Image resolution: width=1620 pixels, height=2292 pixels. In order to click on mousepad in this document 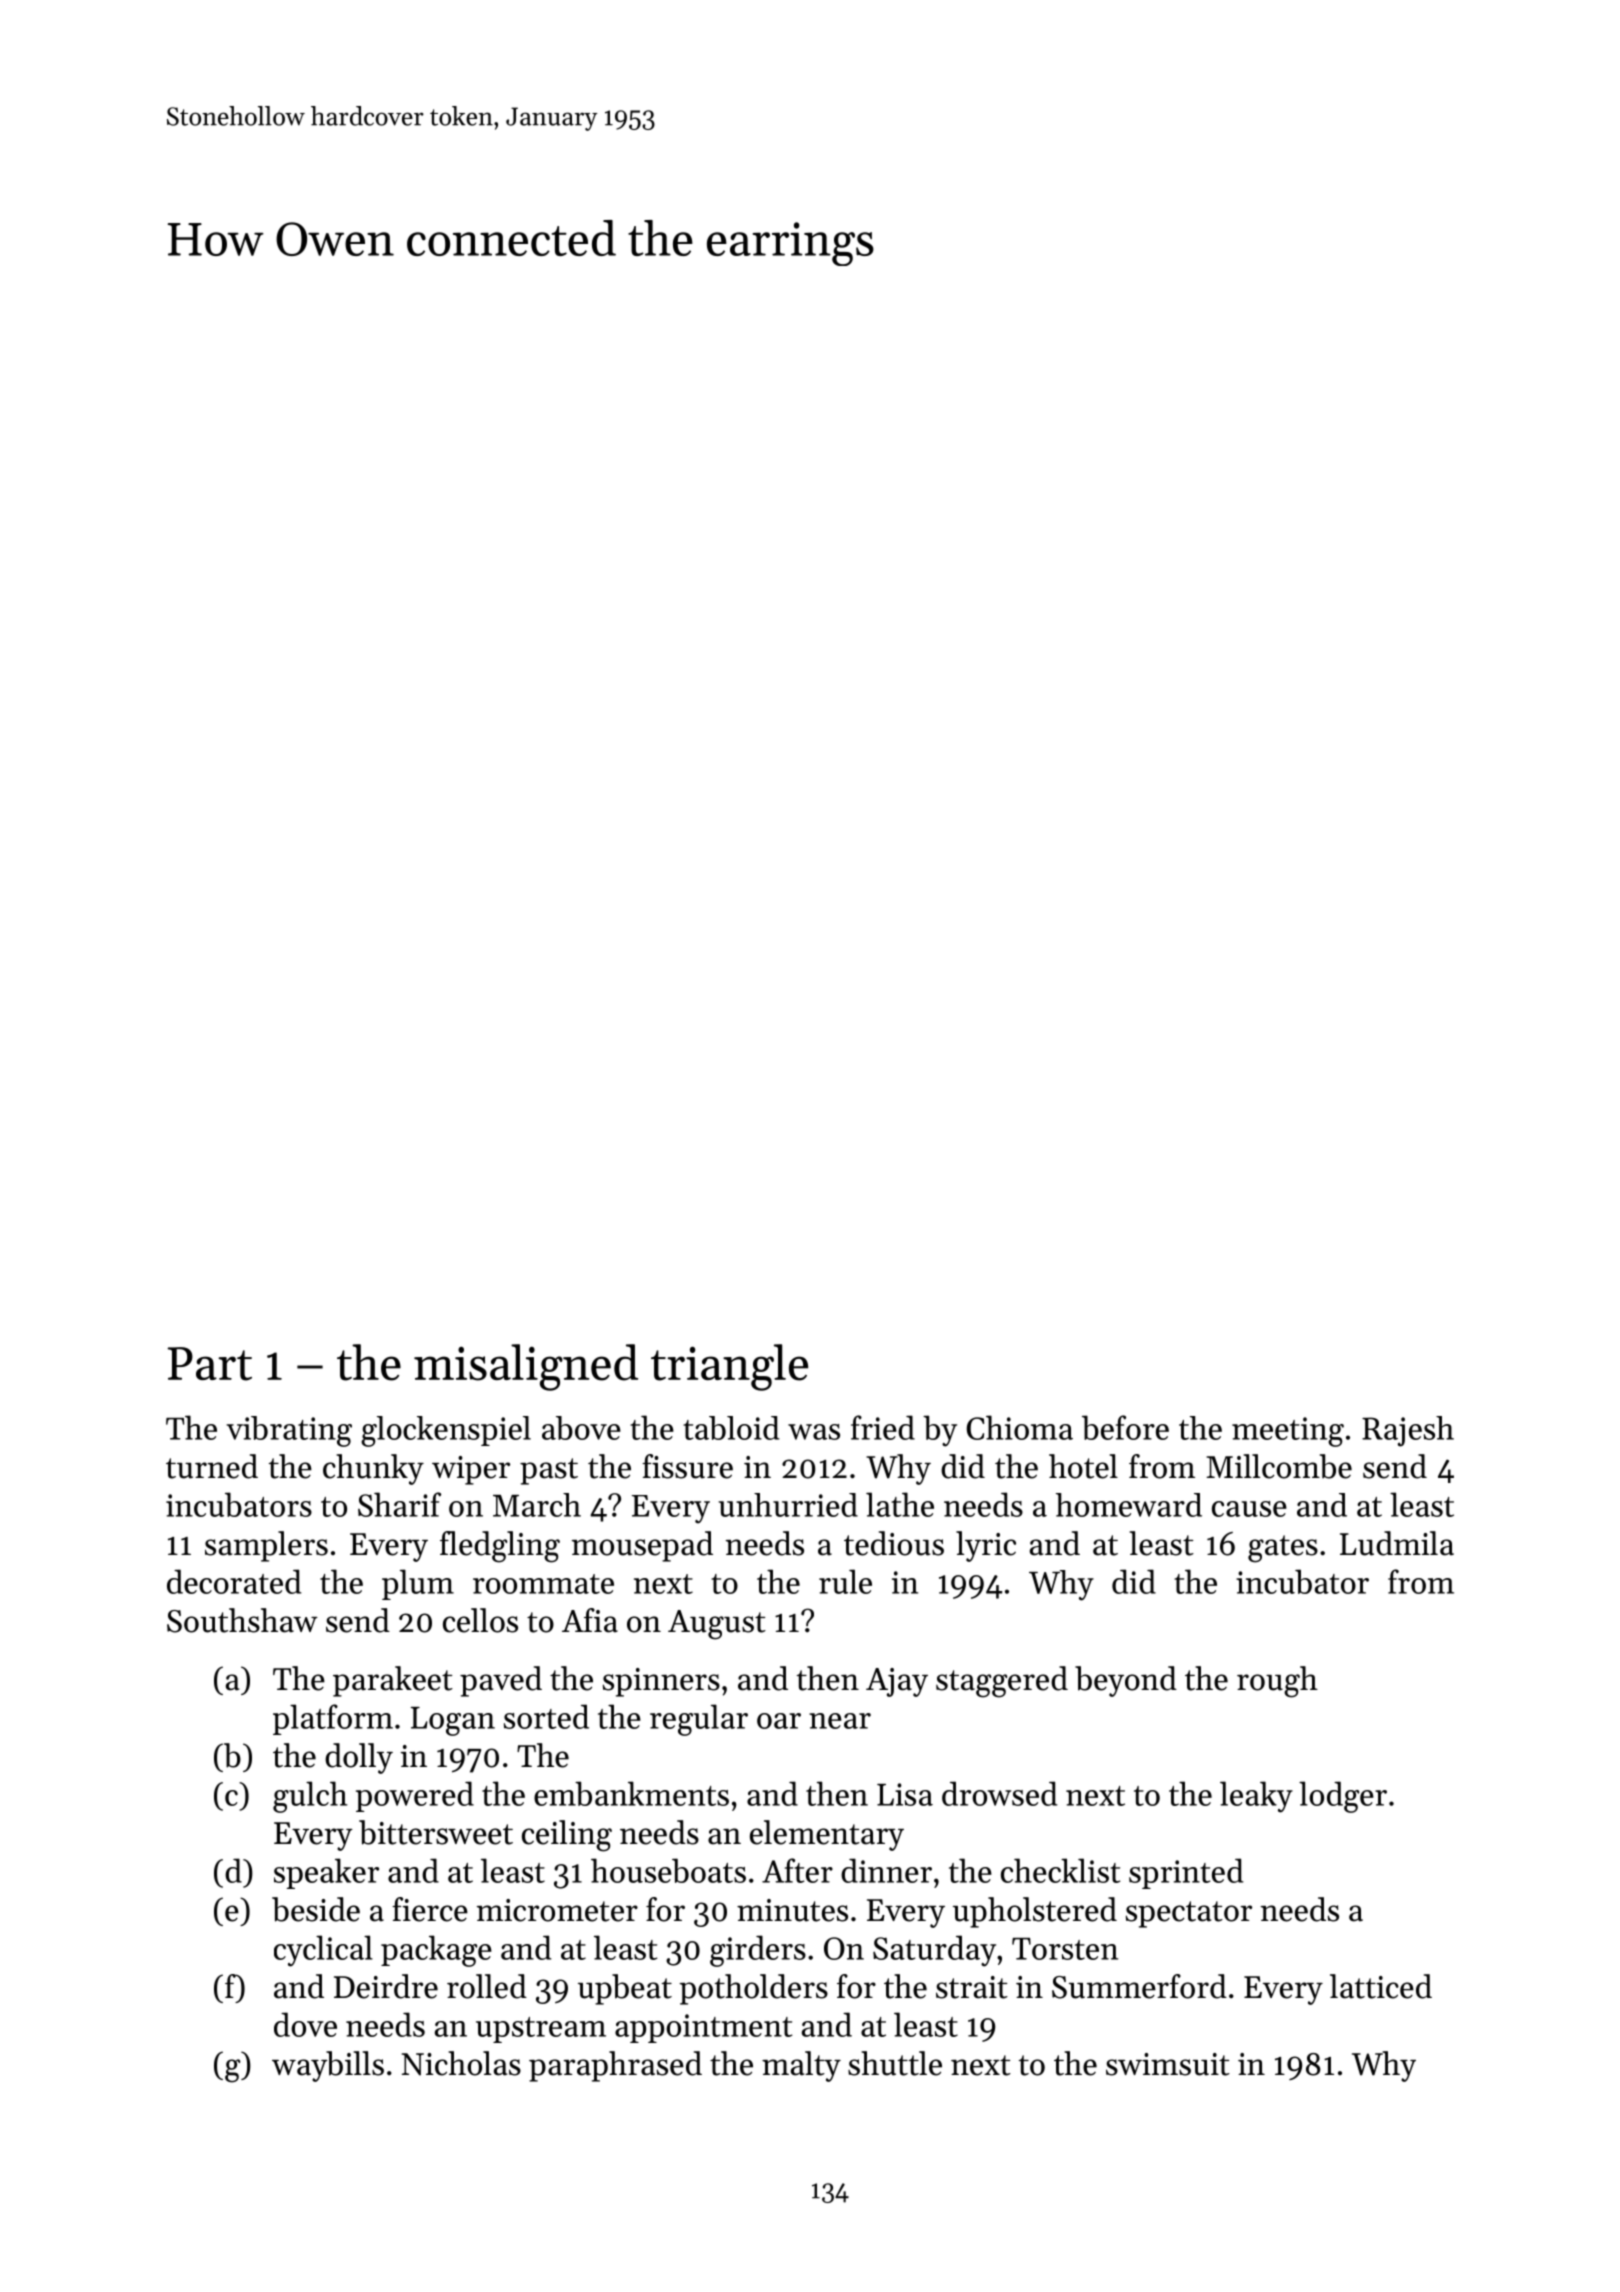, I will do `click(642, 1546)`.
